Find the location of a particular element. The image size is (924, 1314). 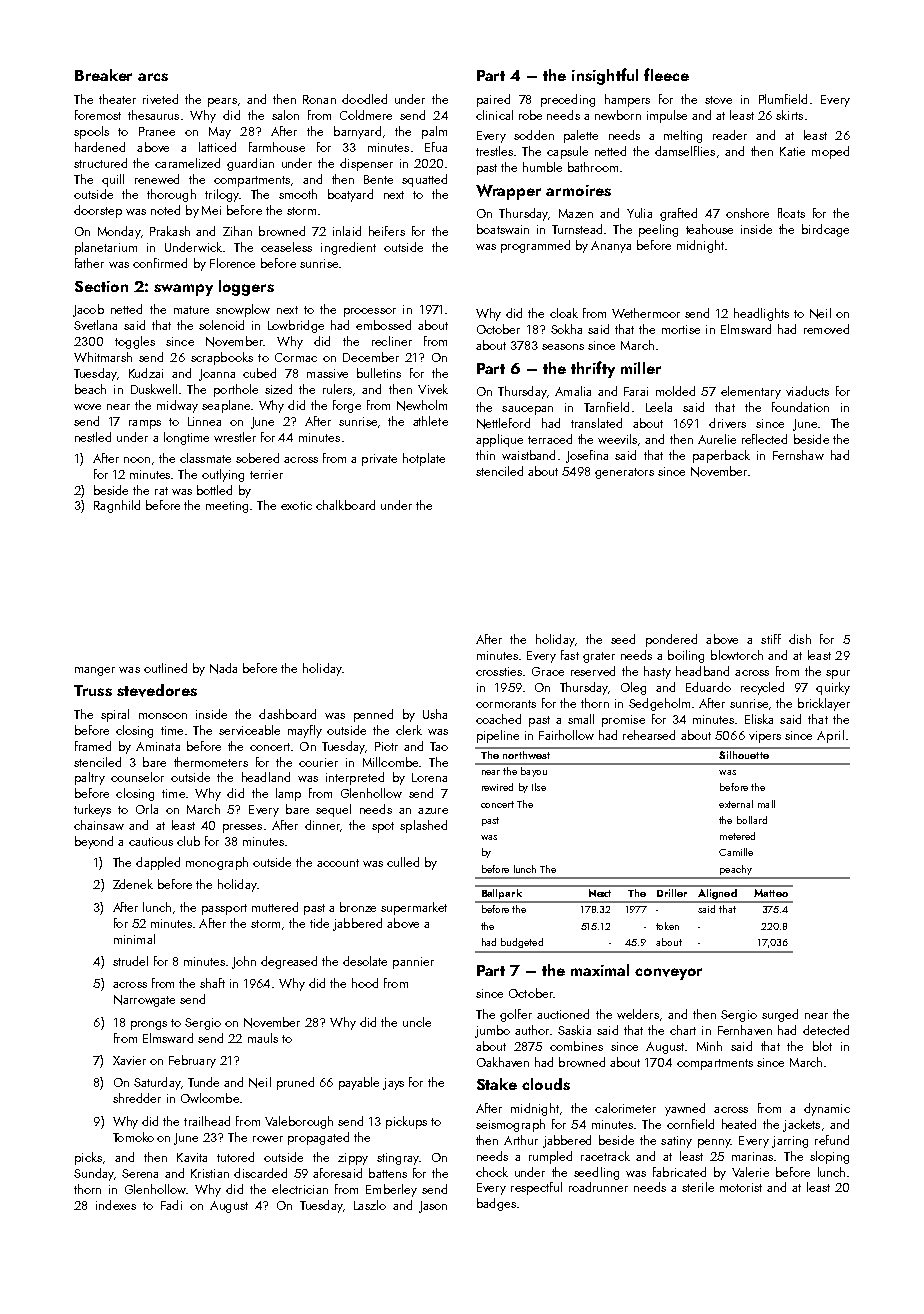

Vivek is located at coordinates (433, 389).
